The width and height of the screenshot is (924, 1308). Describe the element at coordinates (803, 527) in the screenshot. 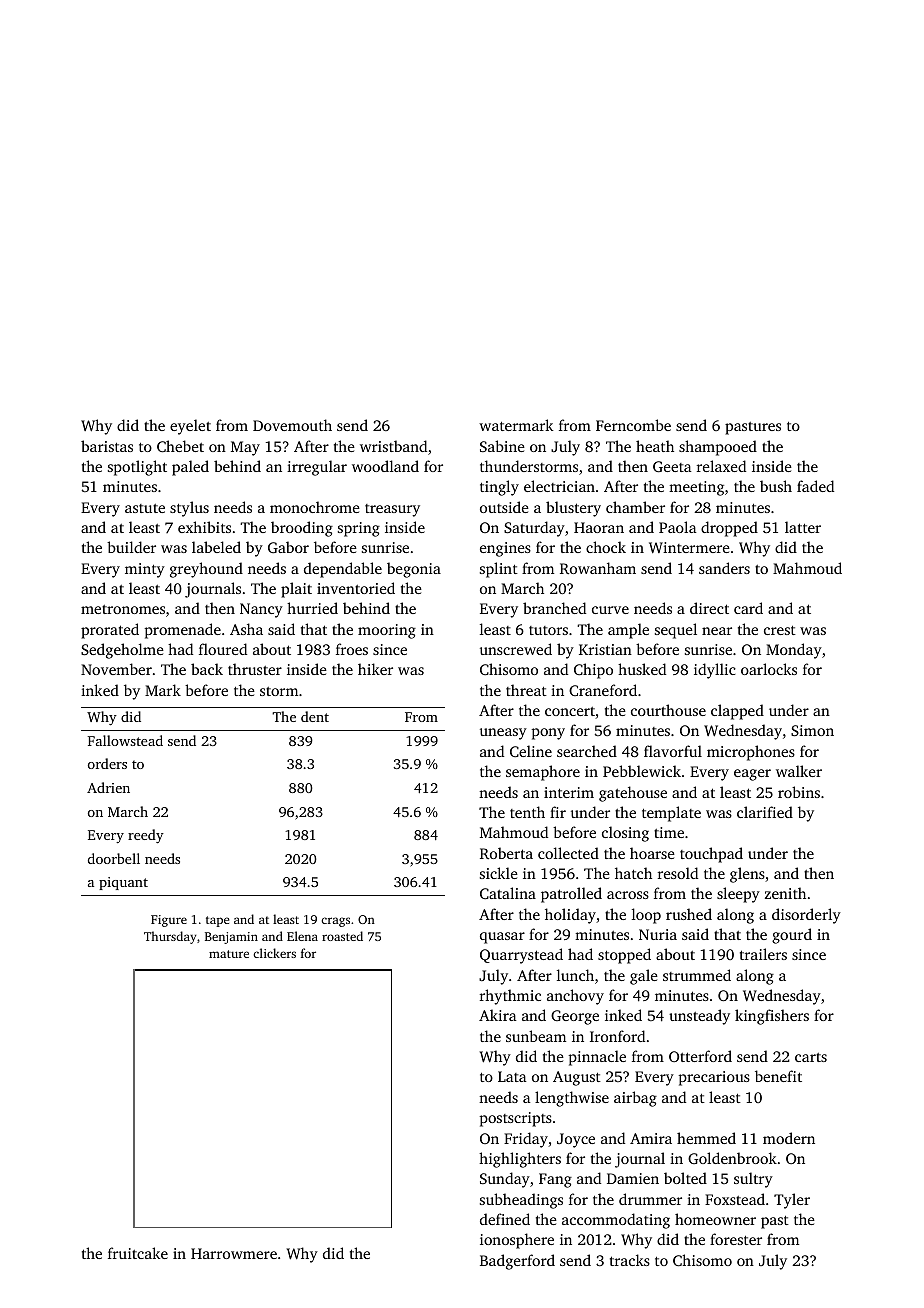

I see `latter` at that location.
